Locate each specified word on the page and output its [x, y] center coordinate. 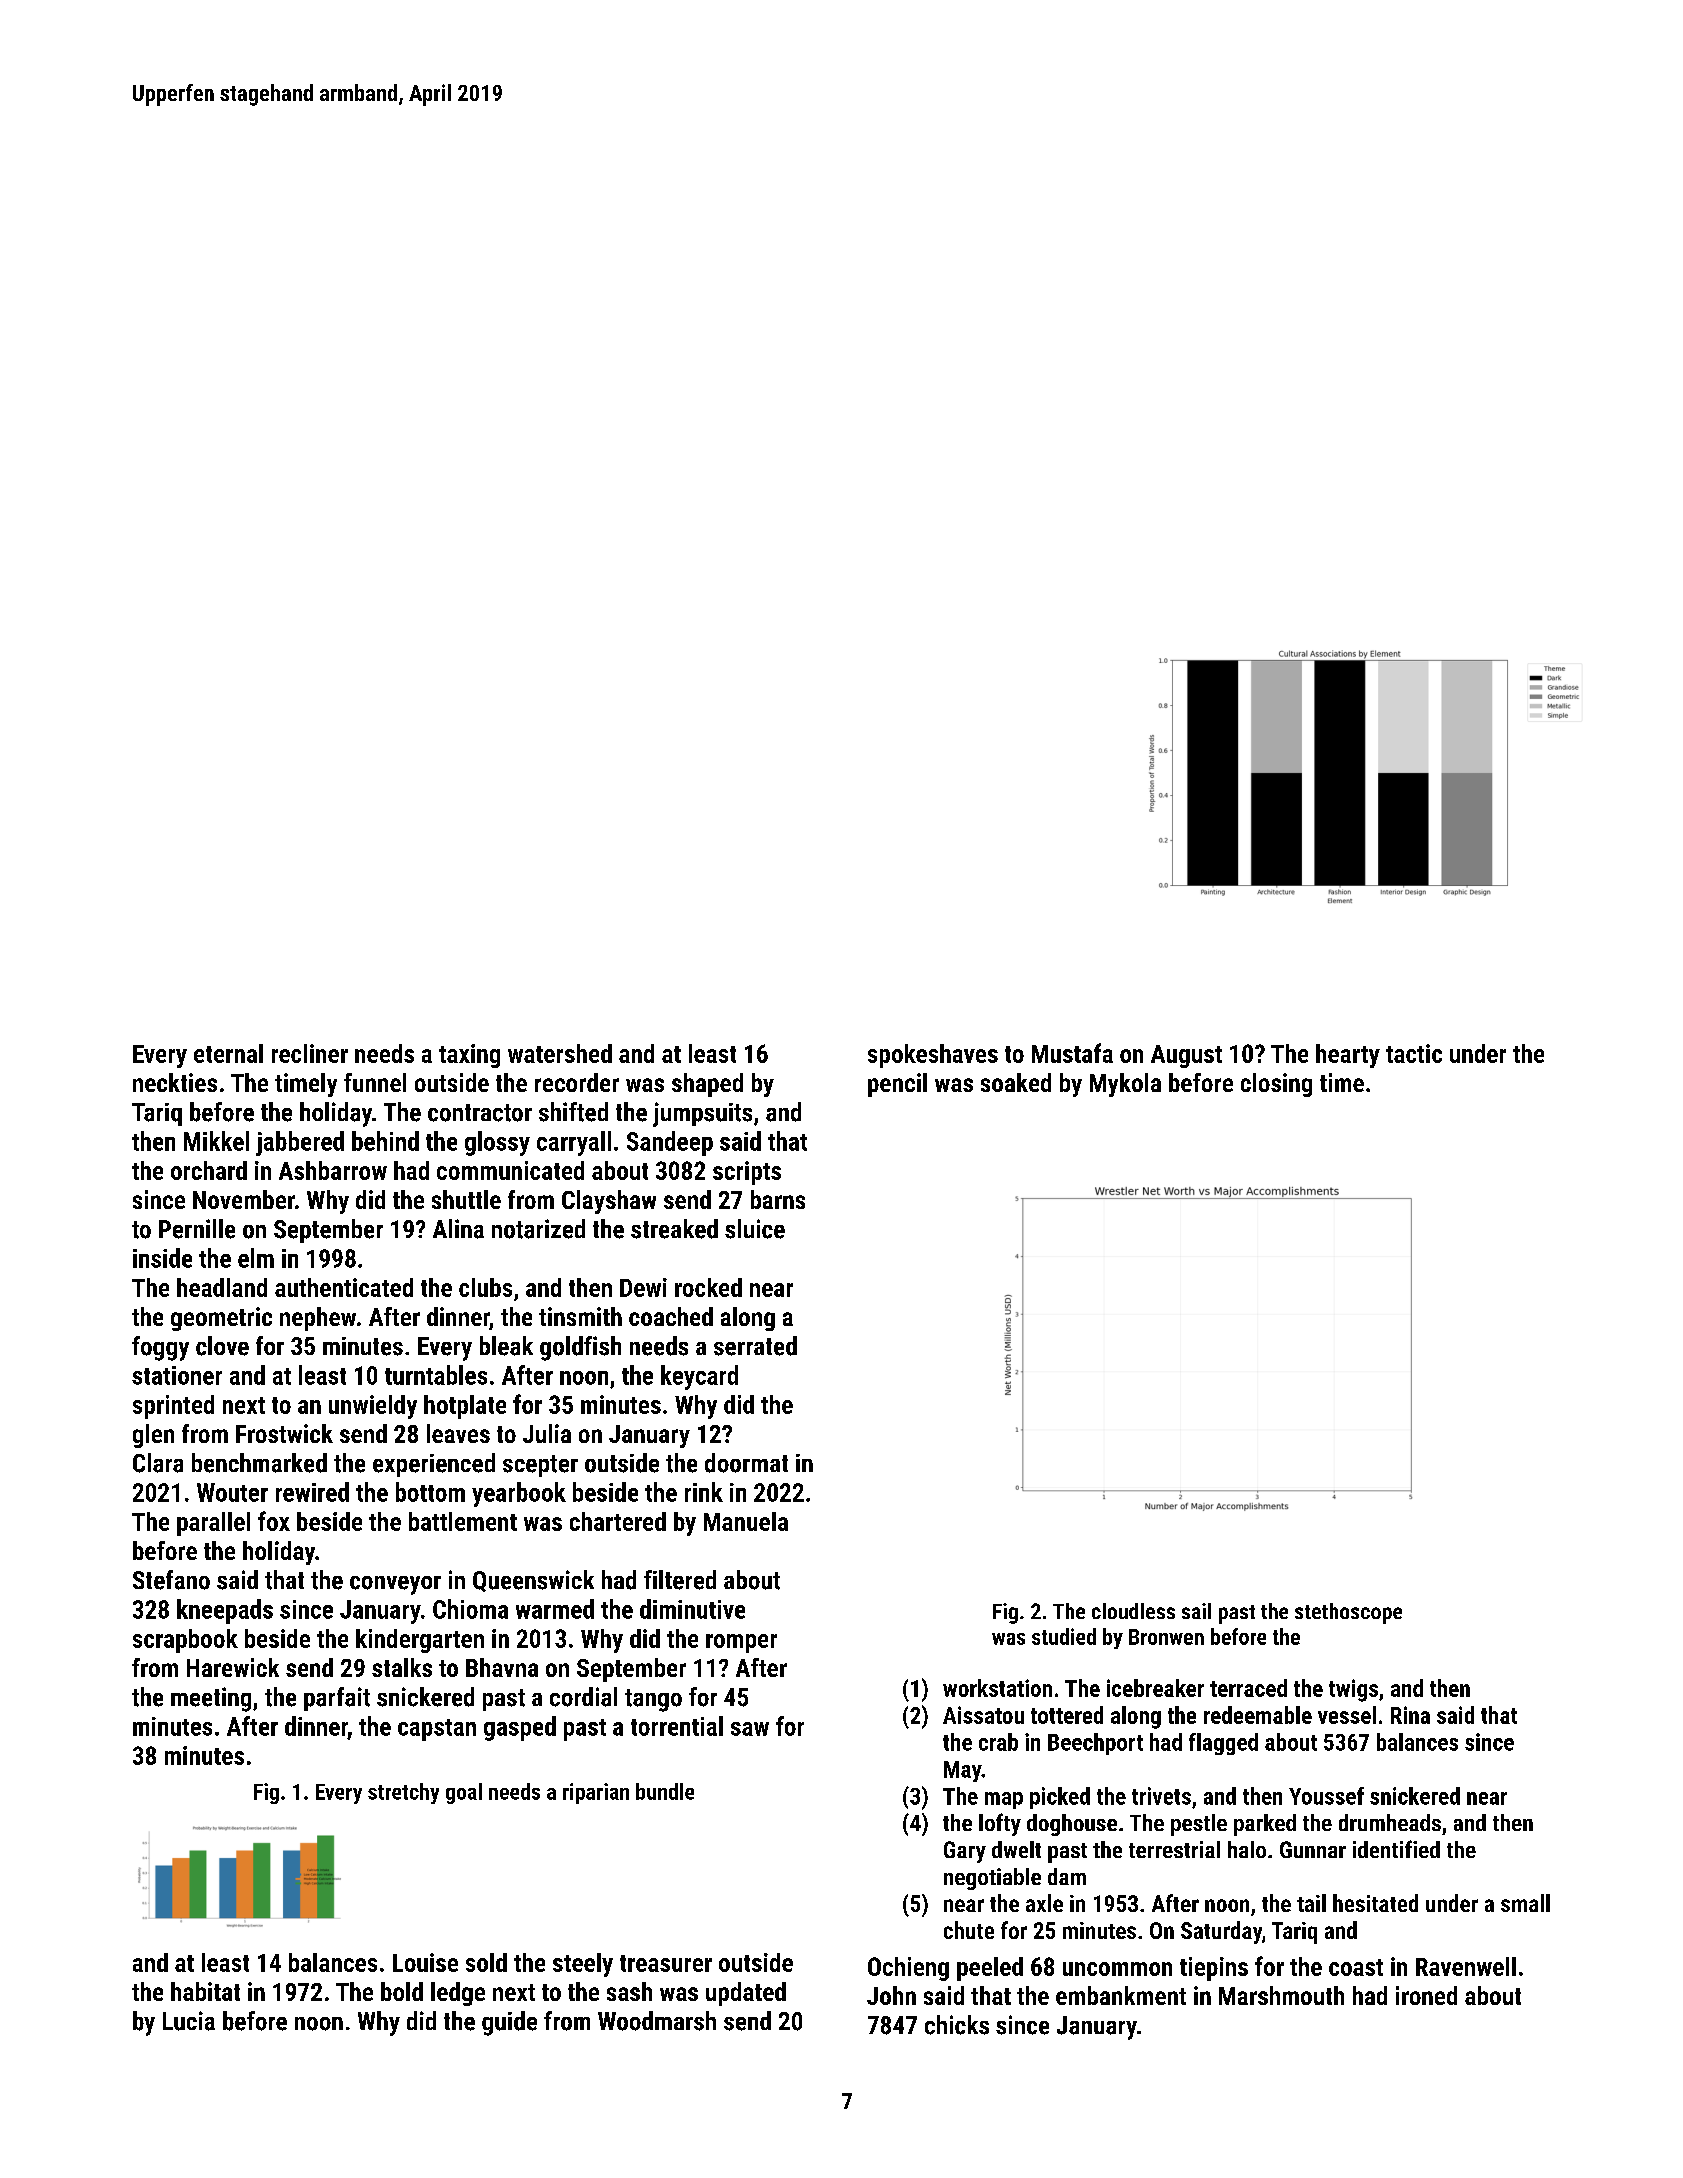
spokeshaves [933, 1056]
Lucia [189, 2021]
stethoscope [1348, 1613]
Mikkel [216, 1141]
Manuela [746, 1521]
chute [969, 1930]
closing [1276, 1085]
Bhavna [502, 1667]
